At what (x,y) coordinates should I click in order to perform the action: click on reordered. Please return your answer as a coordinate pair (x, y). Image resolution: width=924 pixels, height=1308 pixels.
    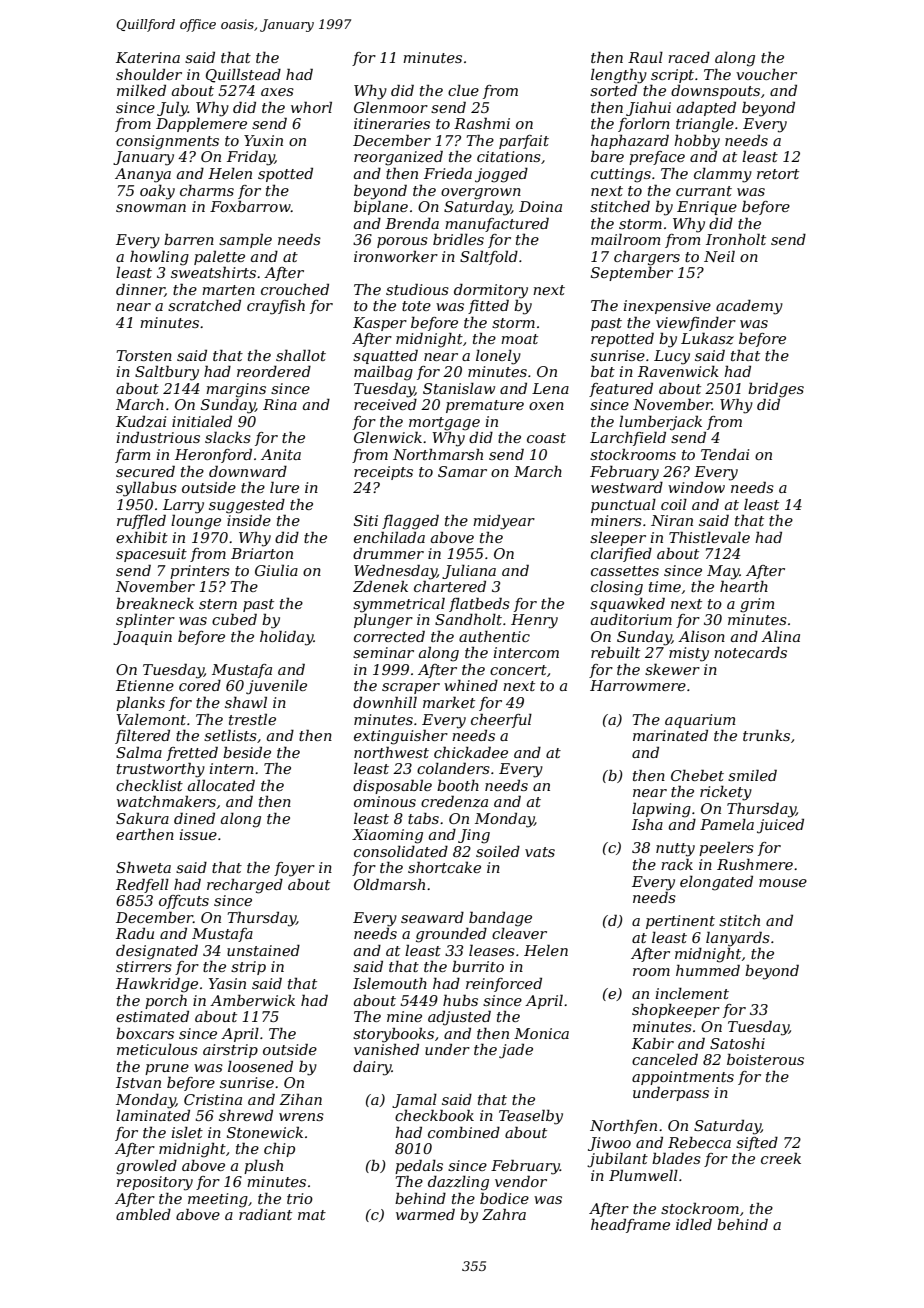
    Looking at the image, I should click on (274, 371).
